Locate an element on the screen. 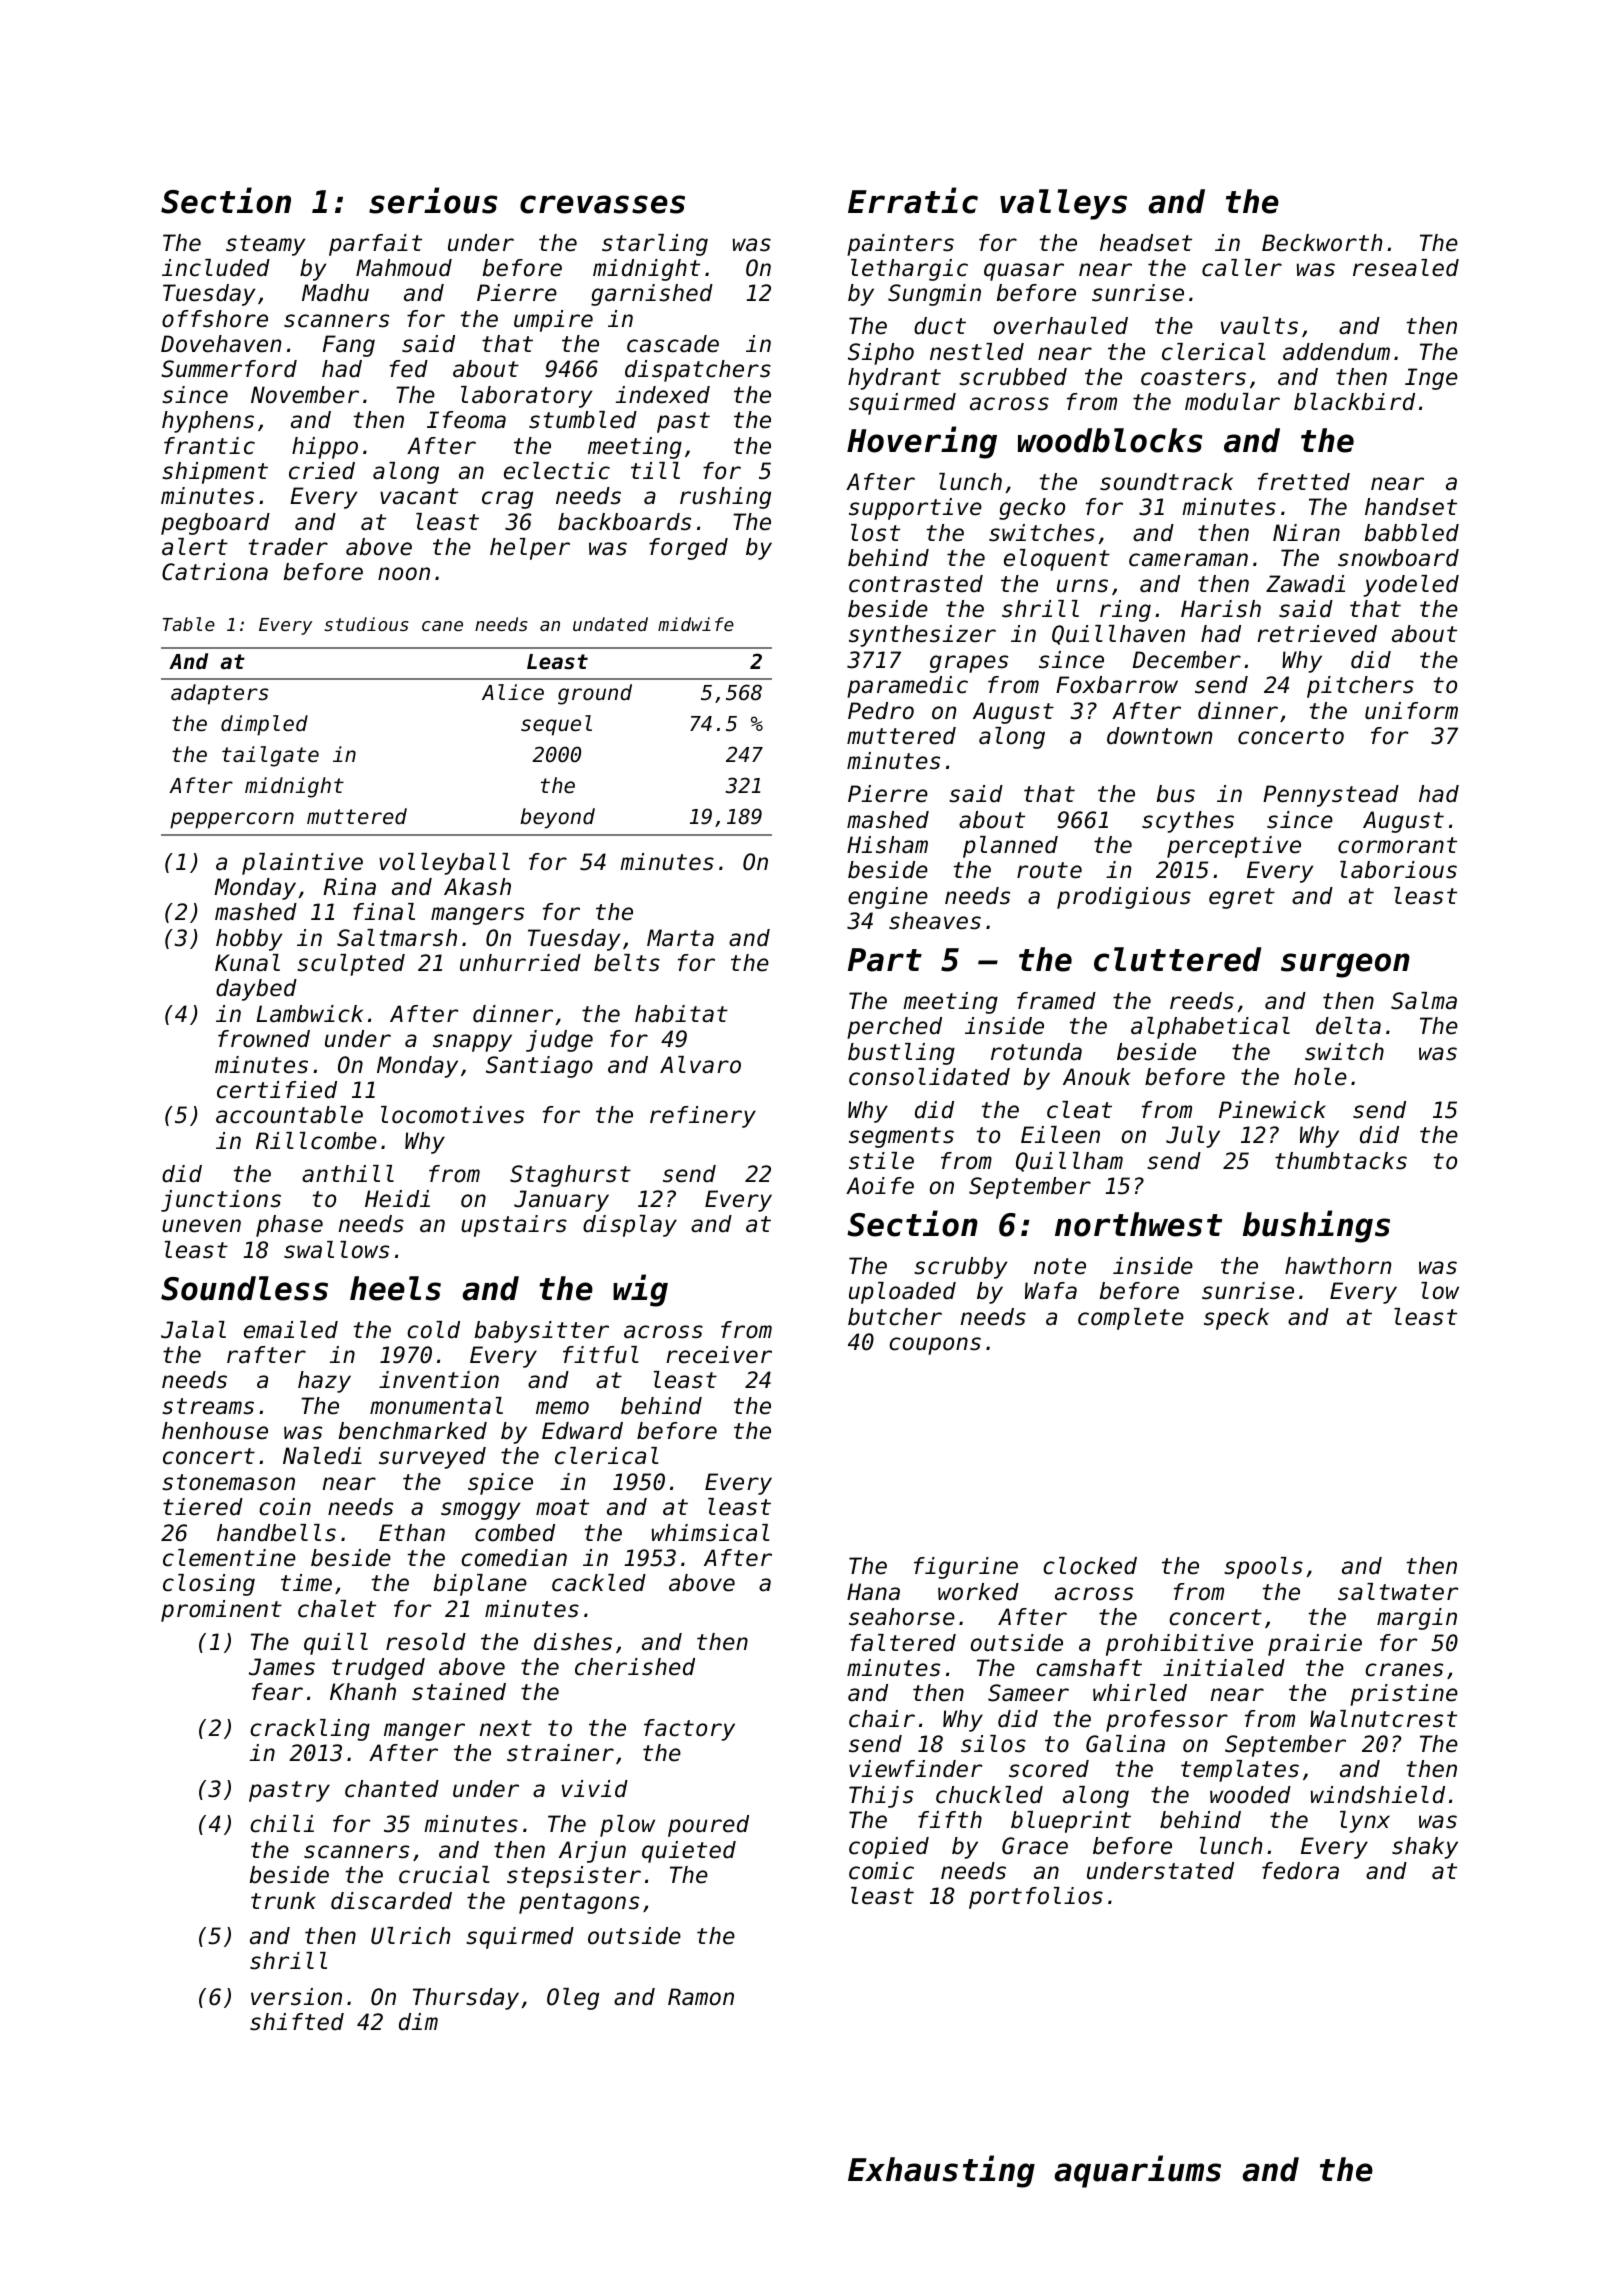 The width and height of the screenshot is (1620, 2292). shaky is located at coordinates (1425, 1848).
